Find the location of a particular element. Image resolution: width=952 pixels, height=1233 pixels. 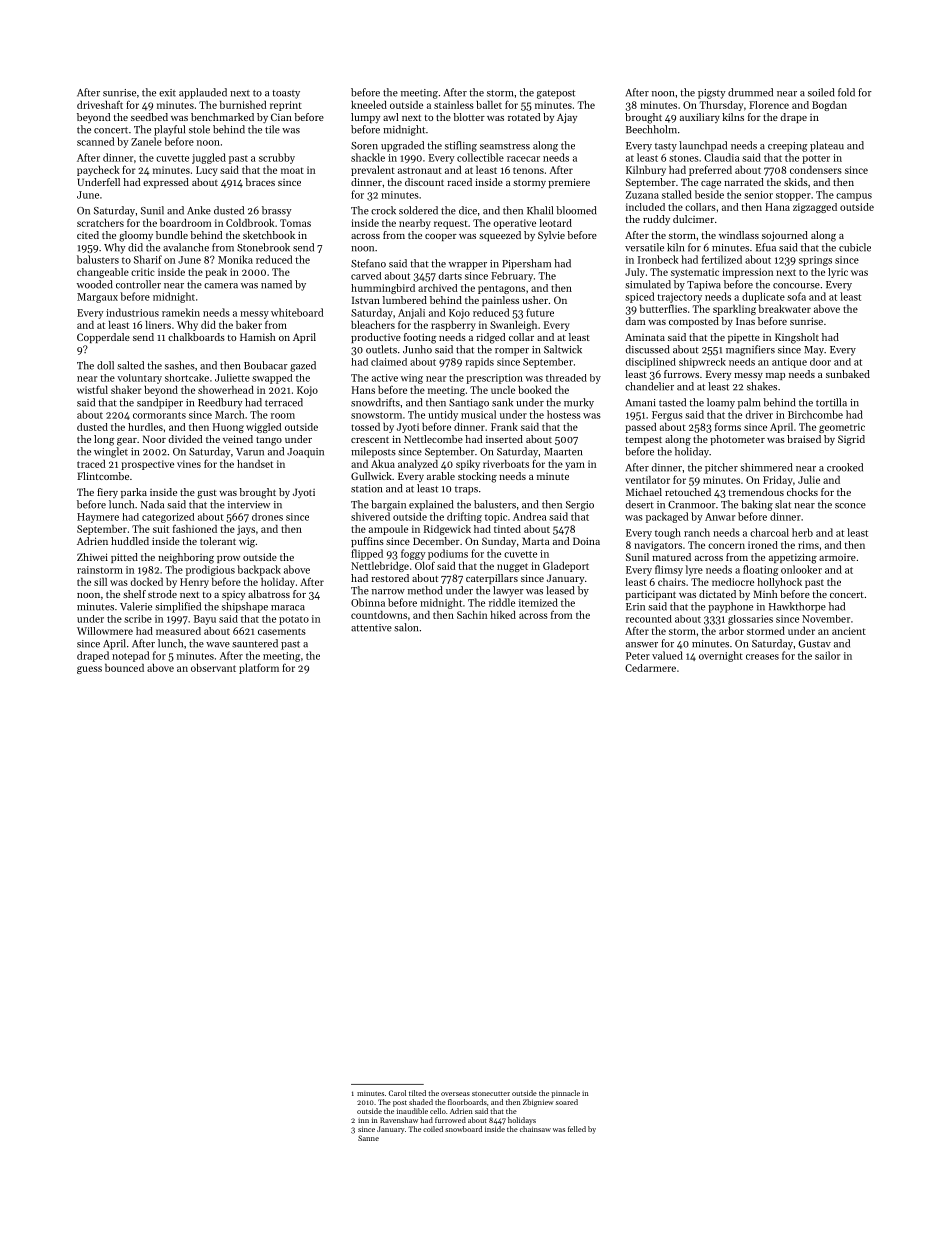

bargain is located at coordinates (388, 505).
